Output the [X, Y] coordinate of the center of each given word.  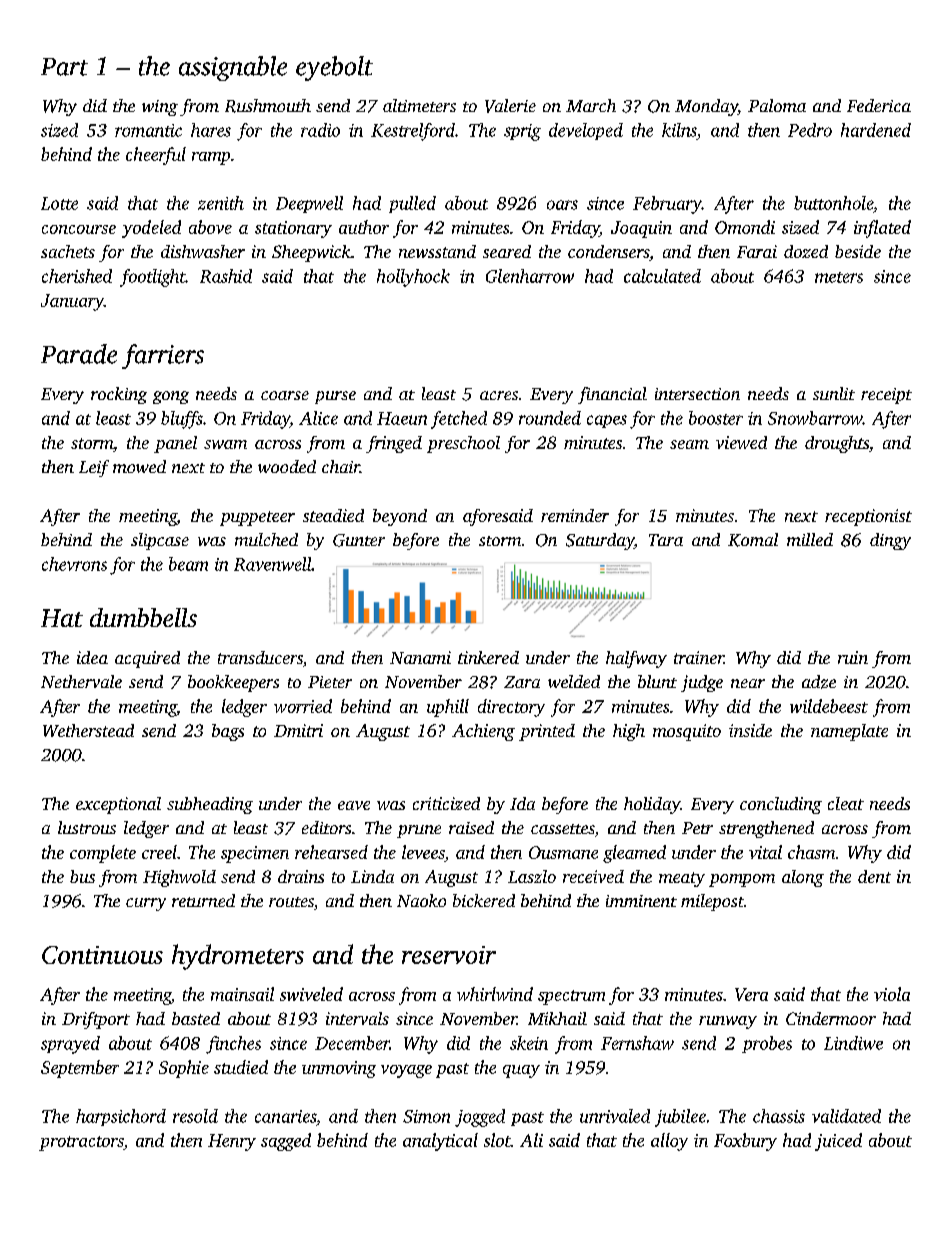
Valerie [510, 106]
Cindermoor [831, 1018]
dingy [890, 541]
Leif [94, 468]
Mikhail [557, 1018]
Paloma [777, 105]
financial [612, 395]
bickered [484, 900]
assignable [233, 68]
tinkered [488, 657]
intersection [697, 394]
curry [146, 904]
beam [188, 564]
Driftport [96, 1020]
